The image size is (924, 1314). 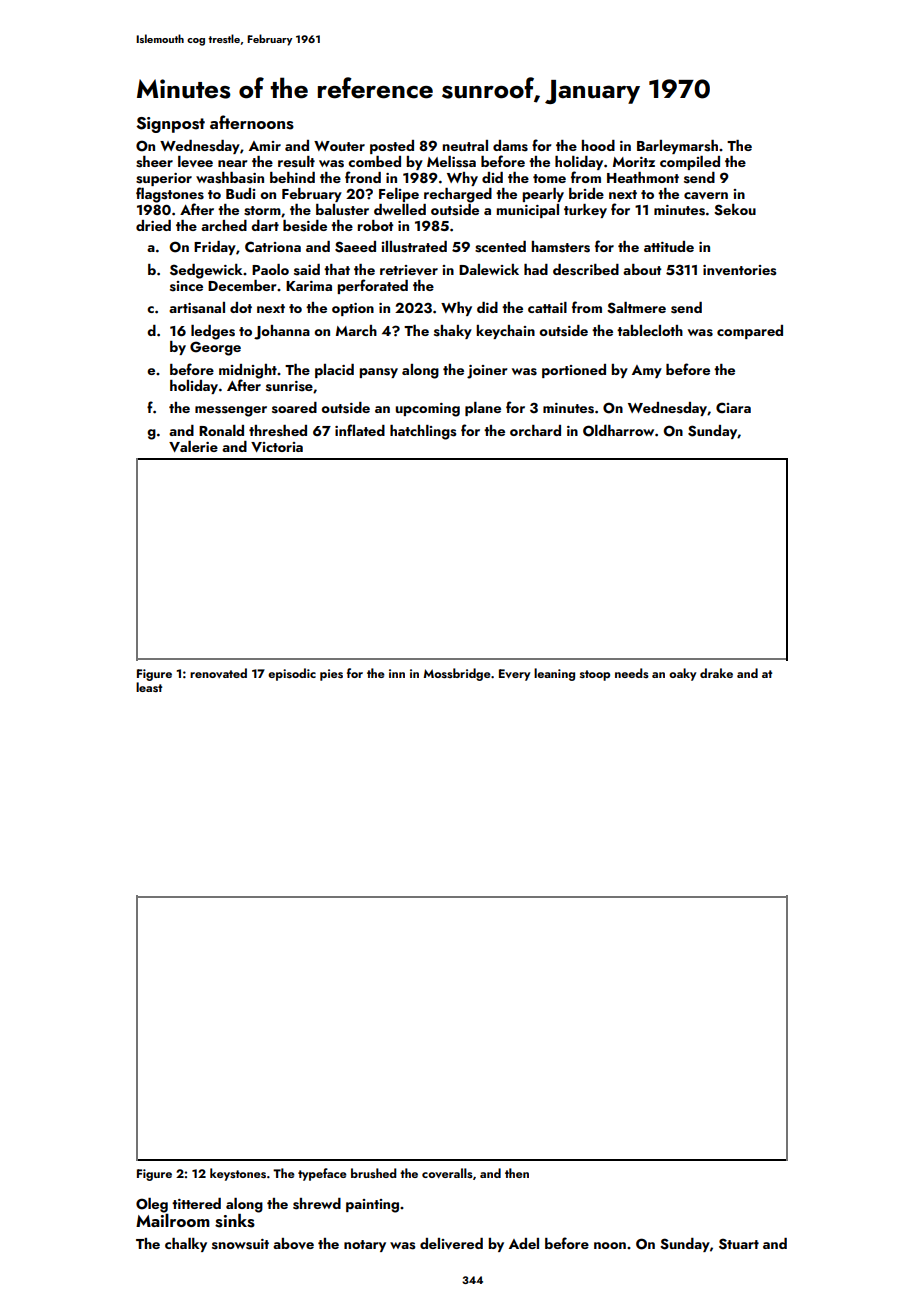 What do you see at coordinates (739, 1244) in the screenshot?
I see `Stuart` at bounding box center [739, 1244].
